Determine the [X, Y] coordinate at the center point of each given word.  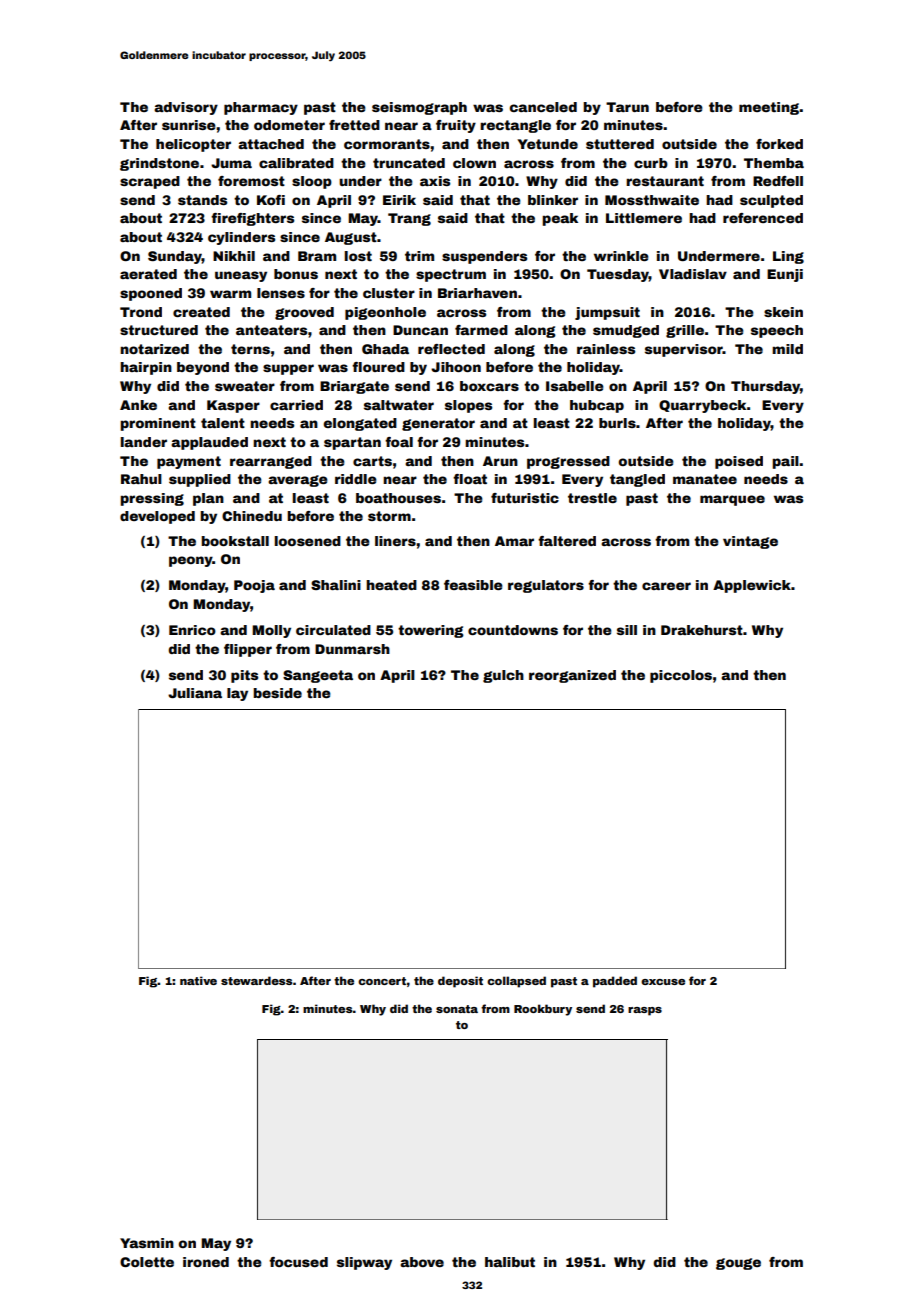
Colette [147, 1262]
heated [391, 585]
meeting [769, 108]
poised [739, 462]
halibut [510, 1262]
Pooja [254, 586]
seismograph [419, 108]
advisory [186, 108]
